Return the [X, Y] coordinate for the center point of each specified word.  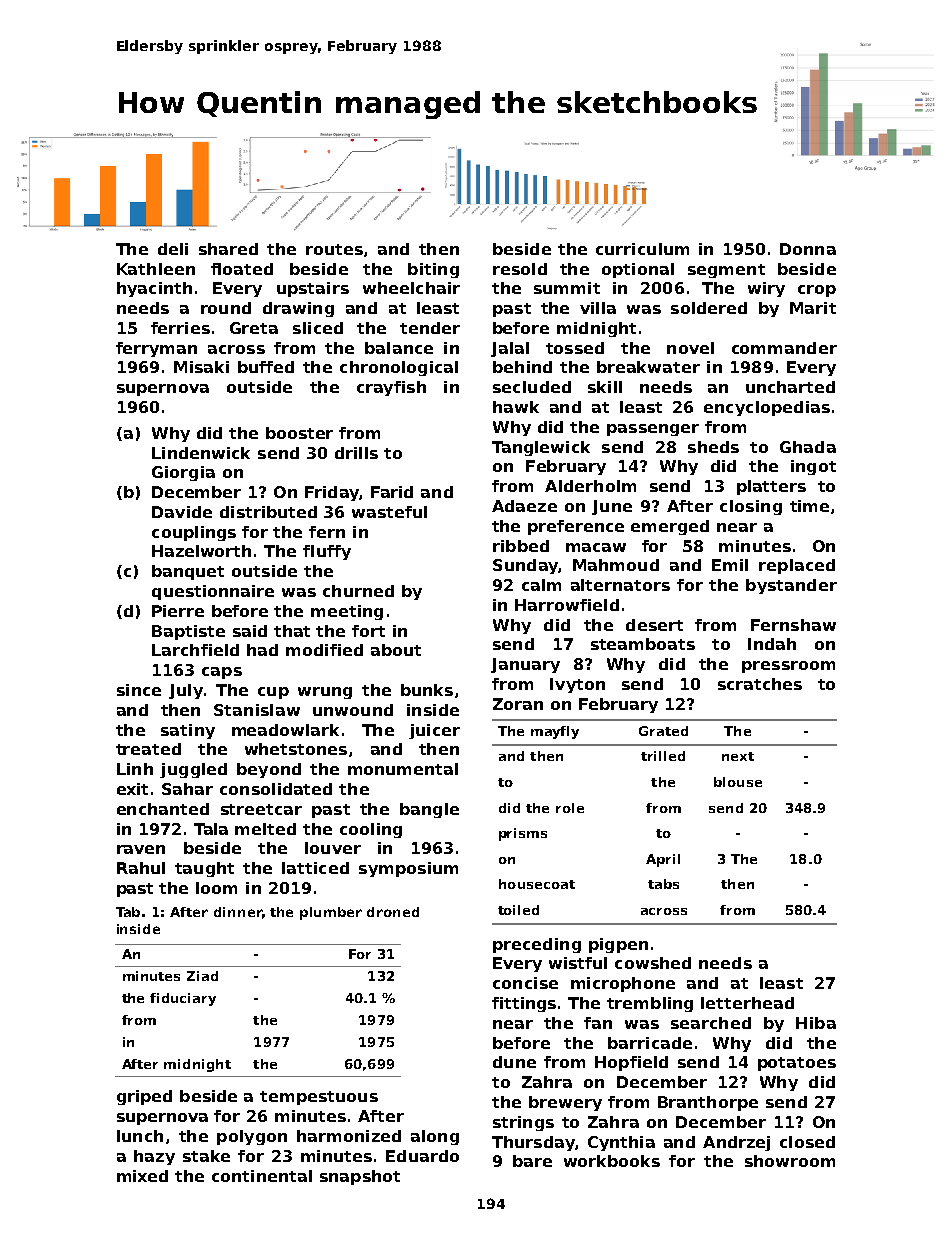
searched [711, 1023]
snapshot [360, 1177]
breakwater [648, 367]
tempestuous [319, 1098]
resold [520, 269]
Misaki [201, 367]
